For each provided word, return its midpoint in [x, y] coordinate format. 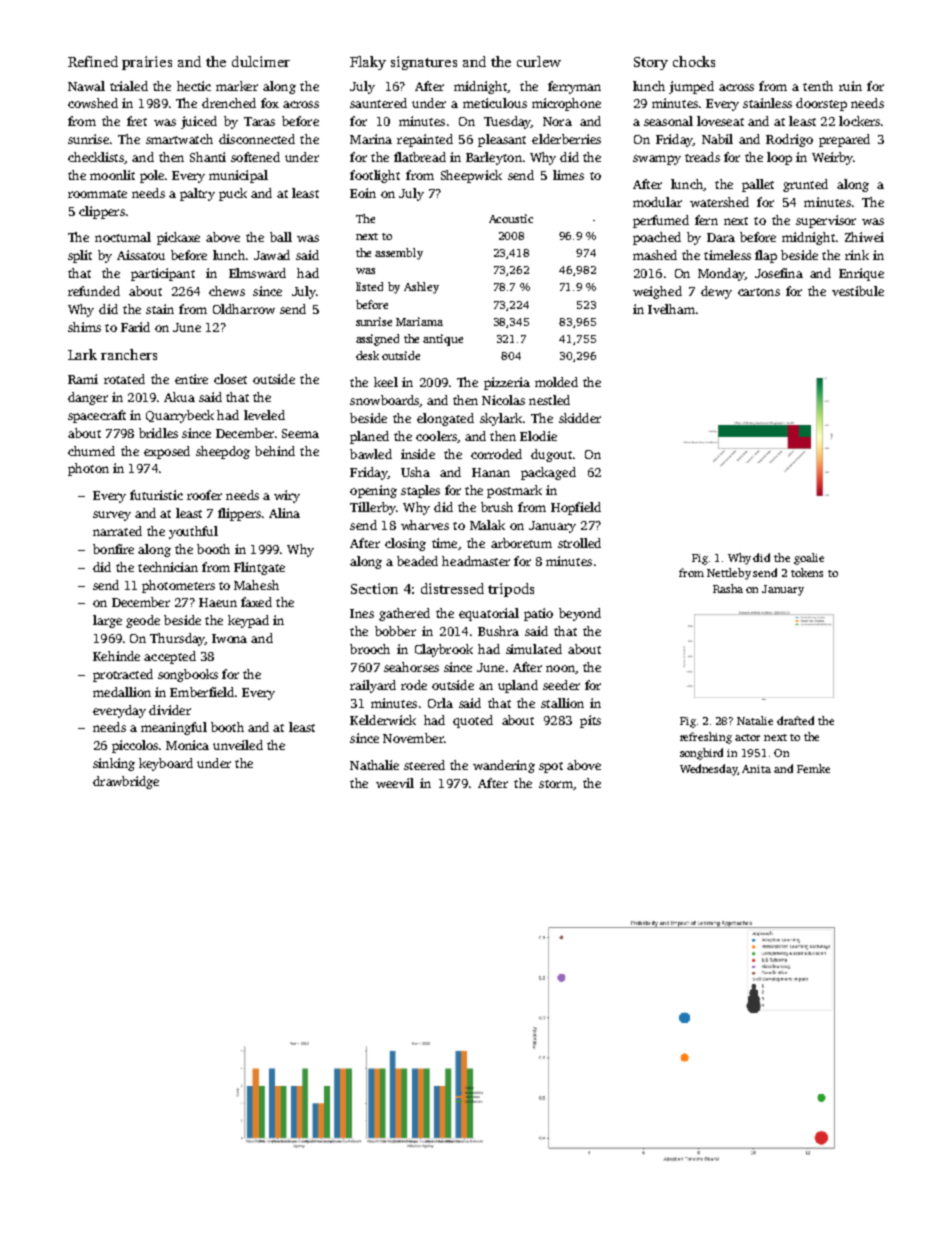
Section [374, 588]
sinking [114, 764]
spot [551, 767]
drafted [795, 720]
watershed [719, 202]
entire [191, 379]
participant [163, 274]
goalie [809, 559]
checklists [96, 157]
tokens [807, 572]
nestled [549, 400]
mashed [655, 255]
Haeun [218, 602]
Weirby [832, 158]
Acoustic [511, 218]
